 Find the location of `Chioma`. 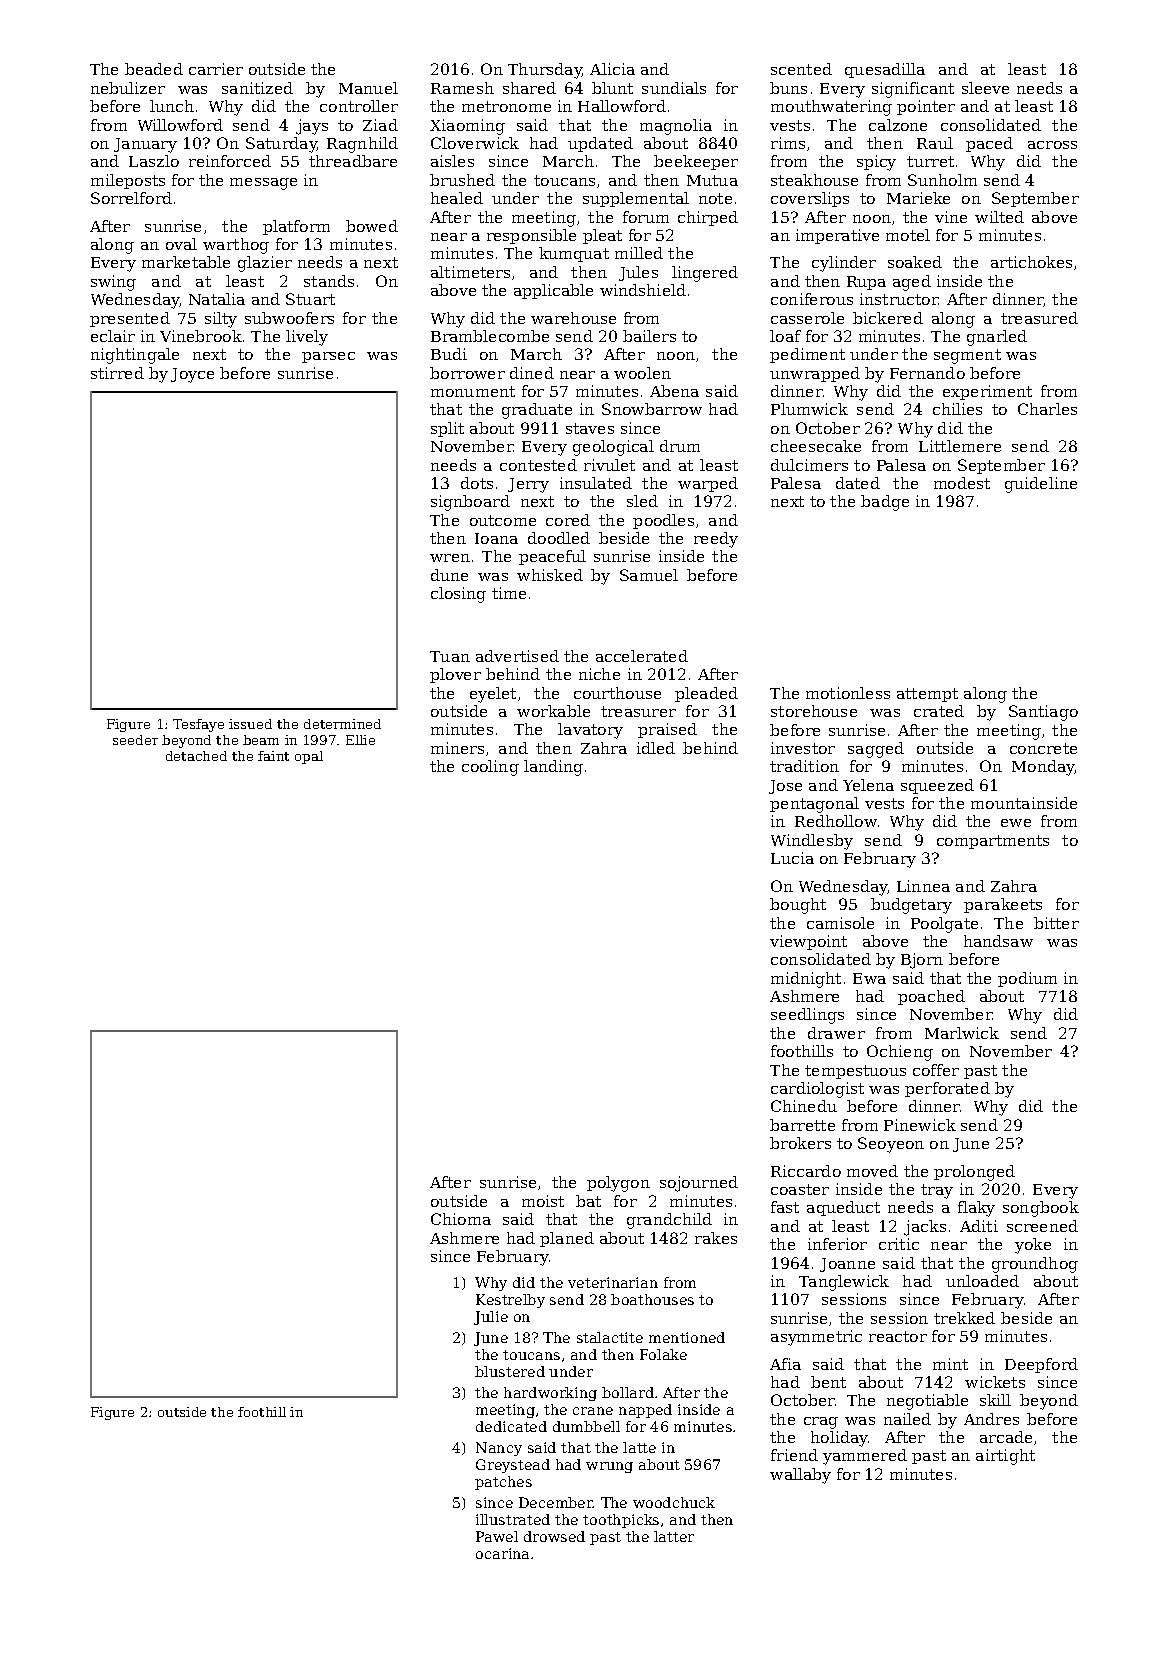

Chioma is located at coordinates (461, 1219).
